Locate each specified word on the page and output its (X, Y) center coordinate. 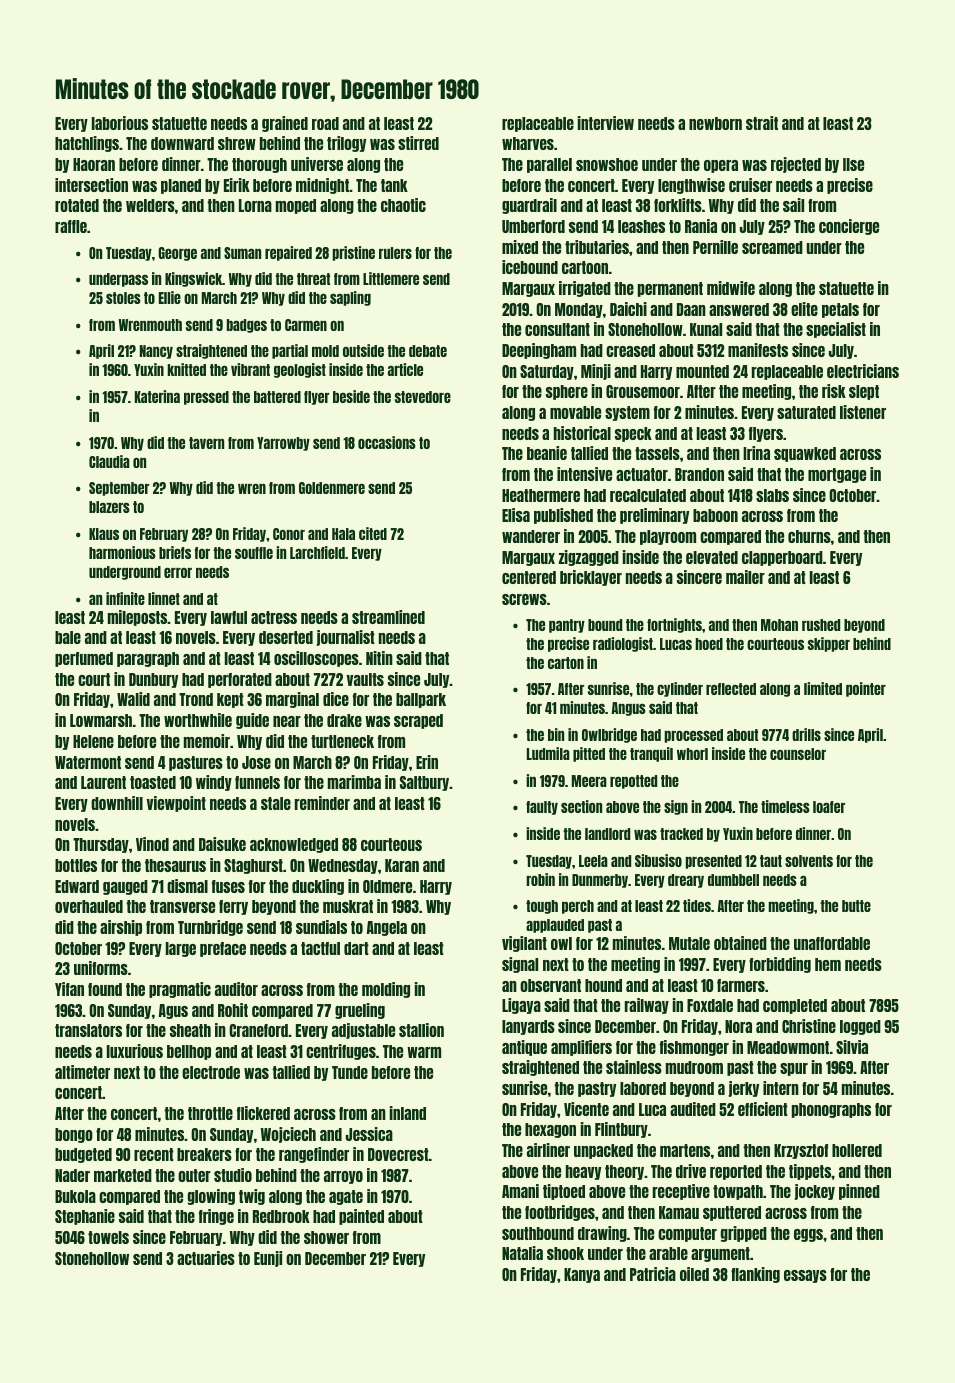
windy (214, 783)
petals (840, 310)
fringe (216, 1217)
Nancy (156, 352)
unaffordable (832, 943)
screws (524, 599)
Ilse (853, 164)
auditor (236, 989)
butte (856, 906)
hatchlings (87, 144)
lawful (229, 617)
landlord (607, 834)
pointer (866, 689)
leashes (641, 226)
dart (356, 948)
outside (363, 350)
